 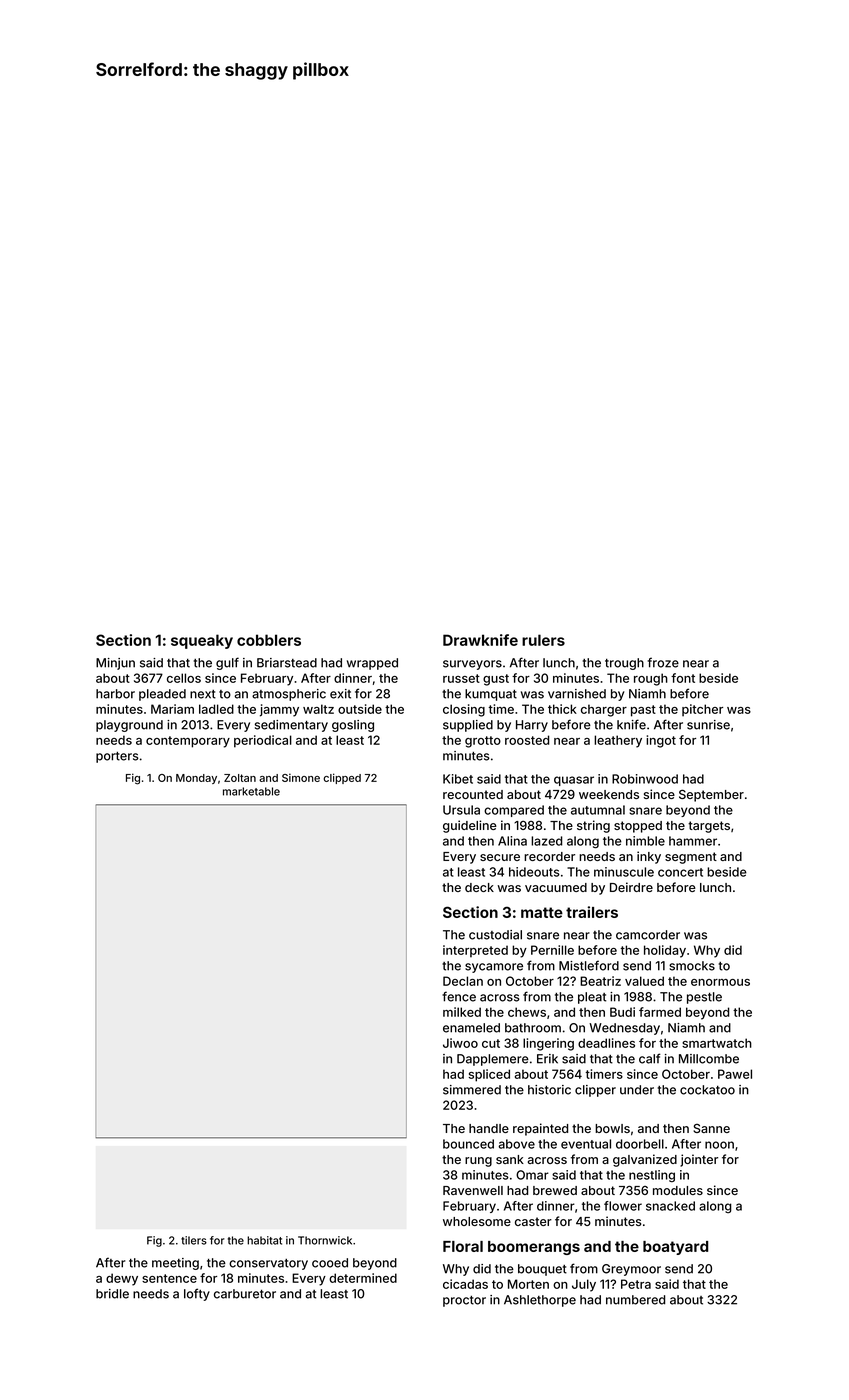 What do you see at coordinates (251, 791) in the screenshot?
I see `marketable` at bounding box center [251, 791].
